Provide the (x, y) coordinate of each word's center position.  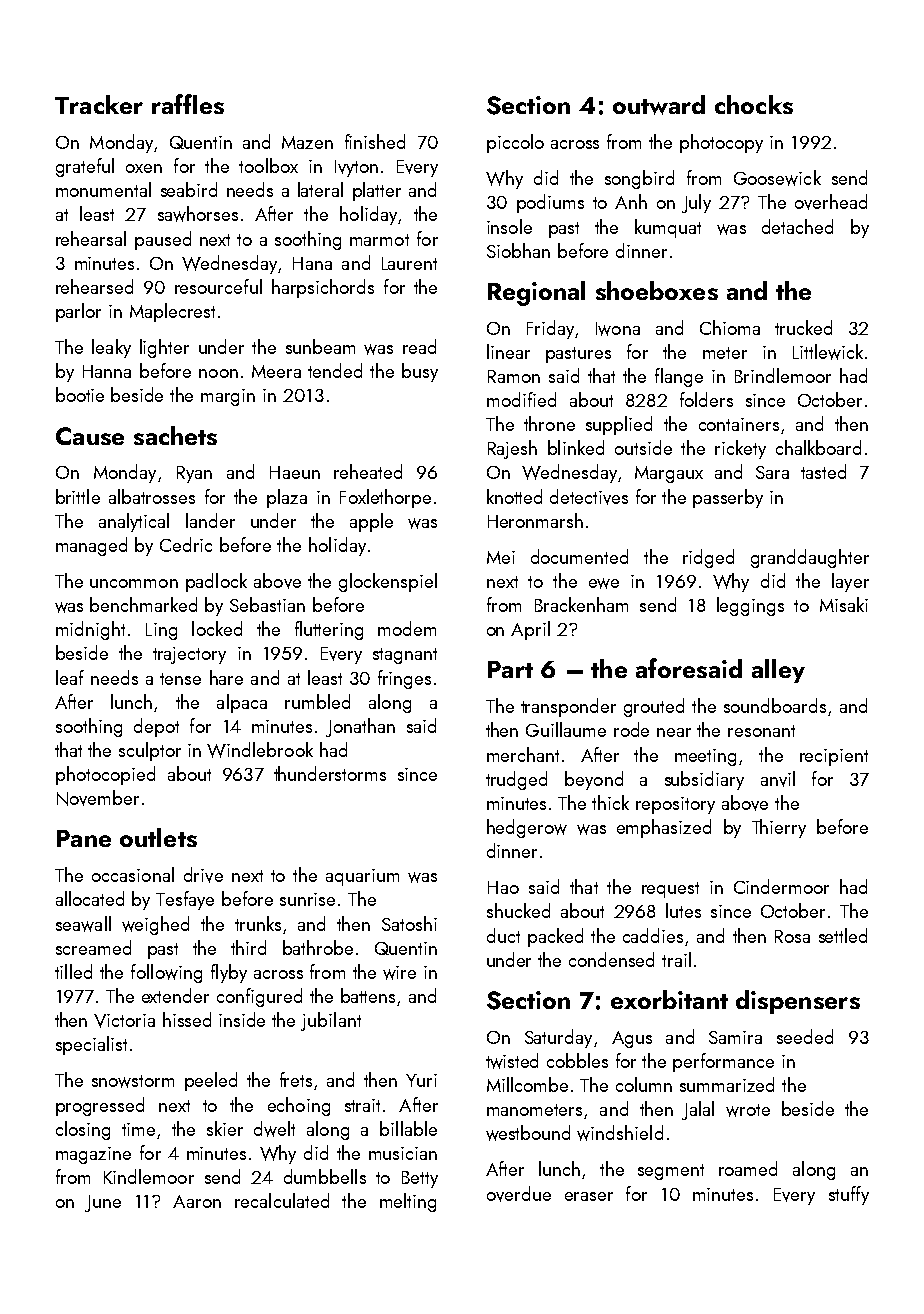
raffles (188, 104)
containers (739, 424)
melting (408, 1202)
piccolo (515, 143)
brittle (78, 496)
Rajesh (512, 449)
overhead (831, 202)
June (103, 1203)
